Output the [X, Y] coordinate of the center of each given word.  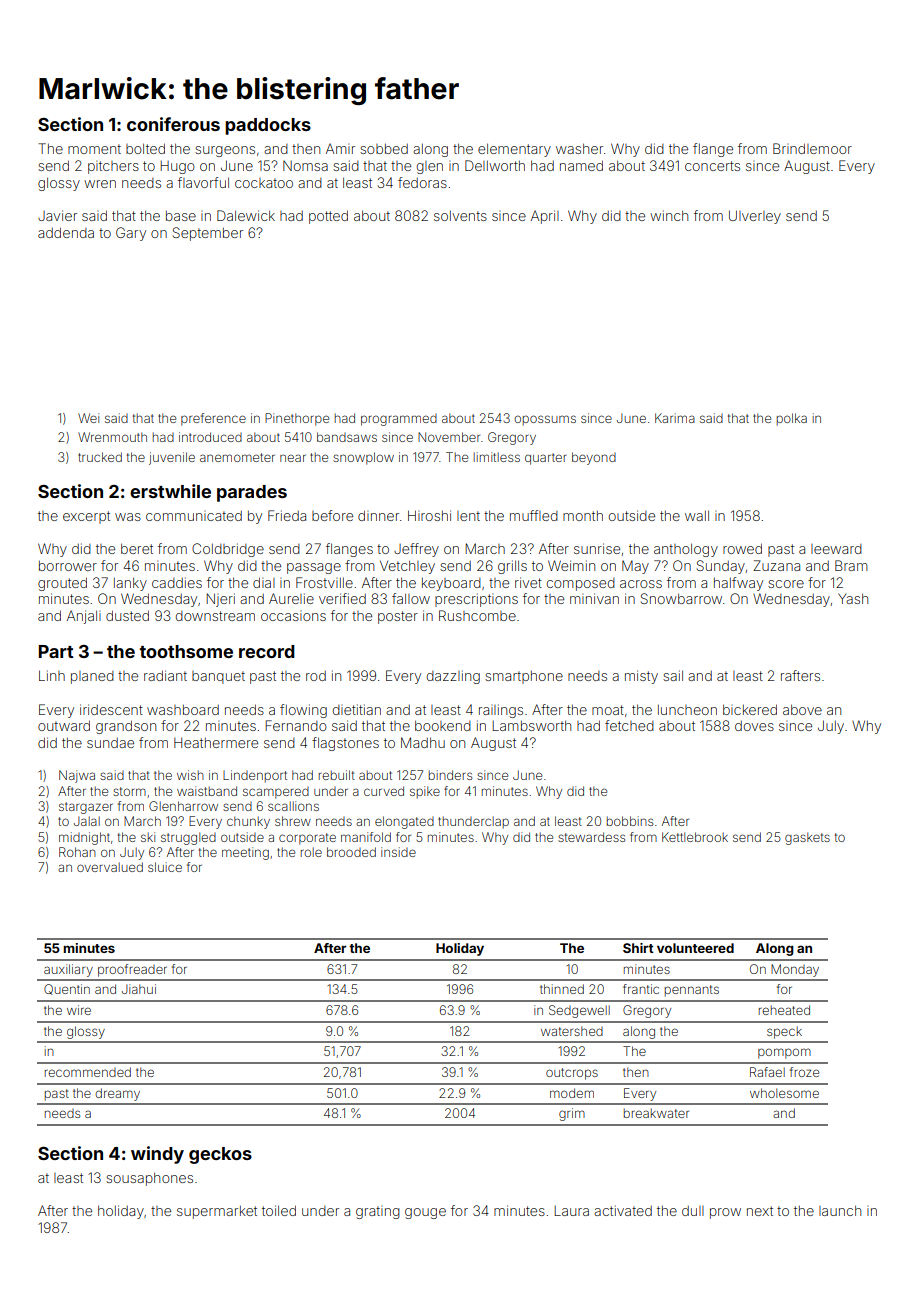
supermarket [217, 1212]
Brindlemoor [812, 148]
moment [94, 149]
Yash [853, 598]
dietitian [357, 709]
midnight [84, 838]
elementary [514, 150]
